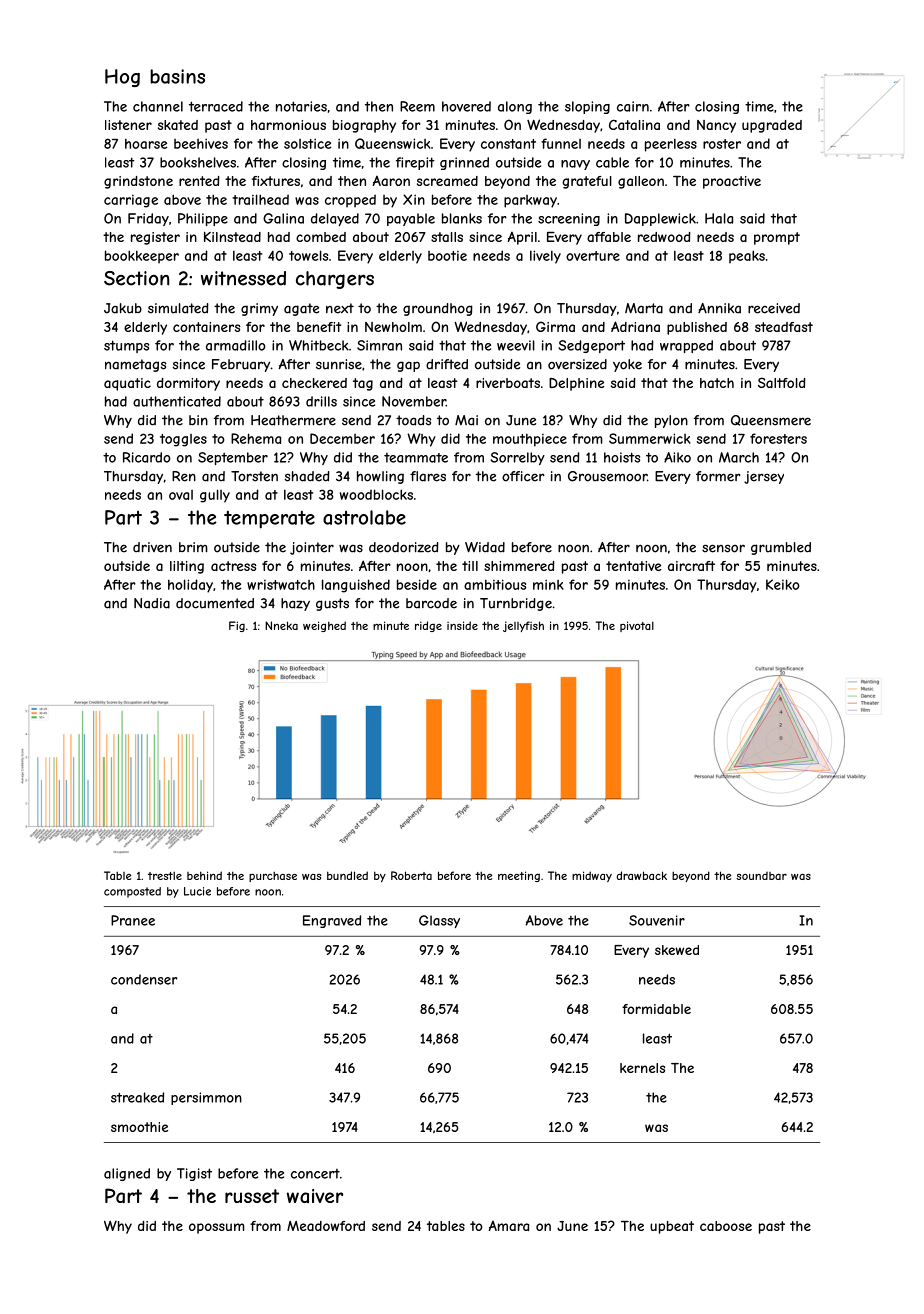  I want to click on grumbled, so click(781, 548).
